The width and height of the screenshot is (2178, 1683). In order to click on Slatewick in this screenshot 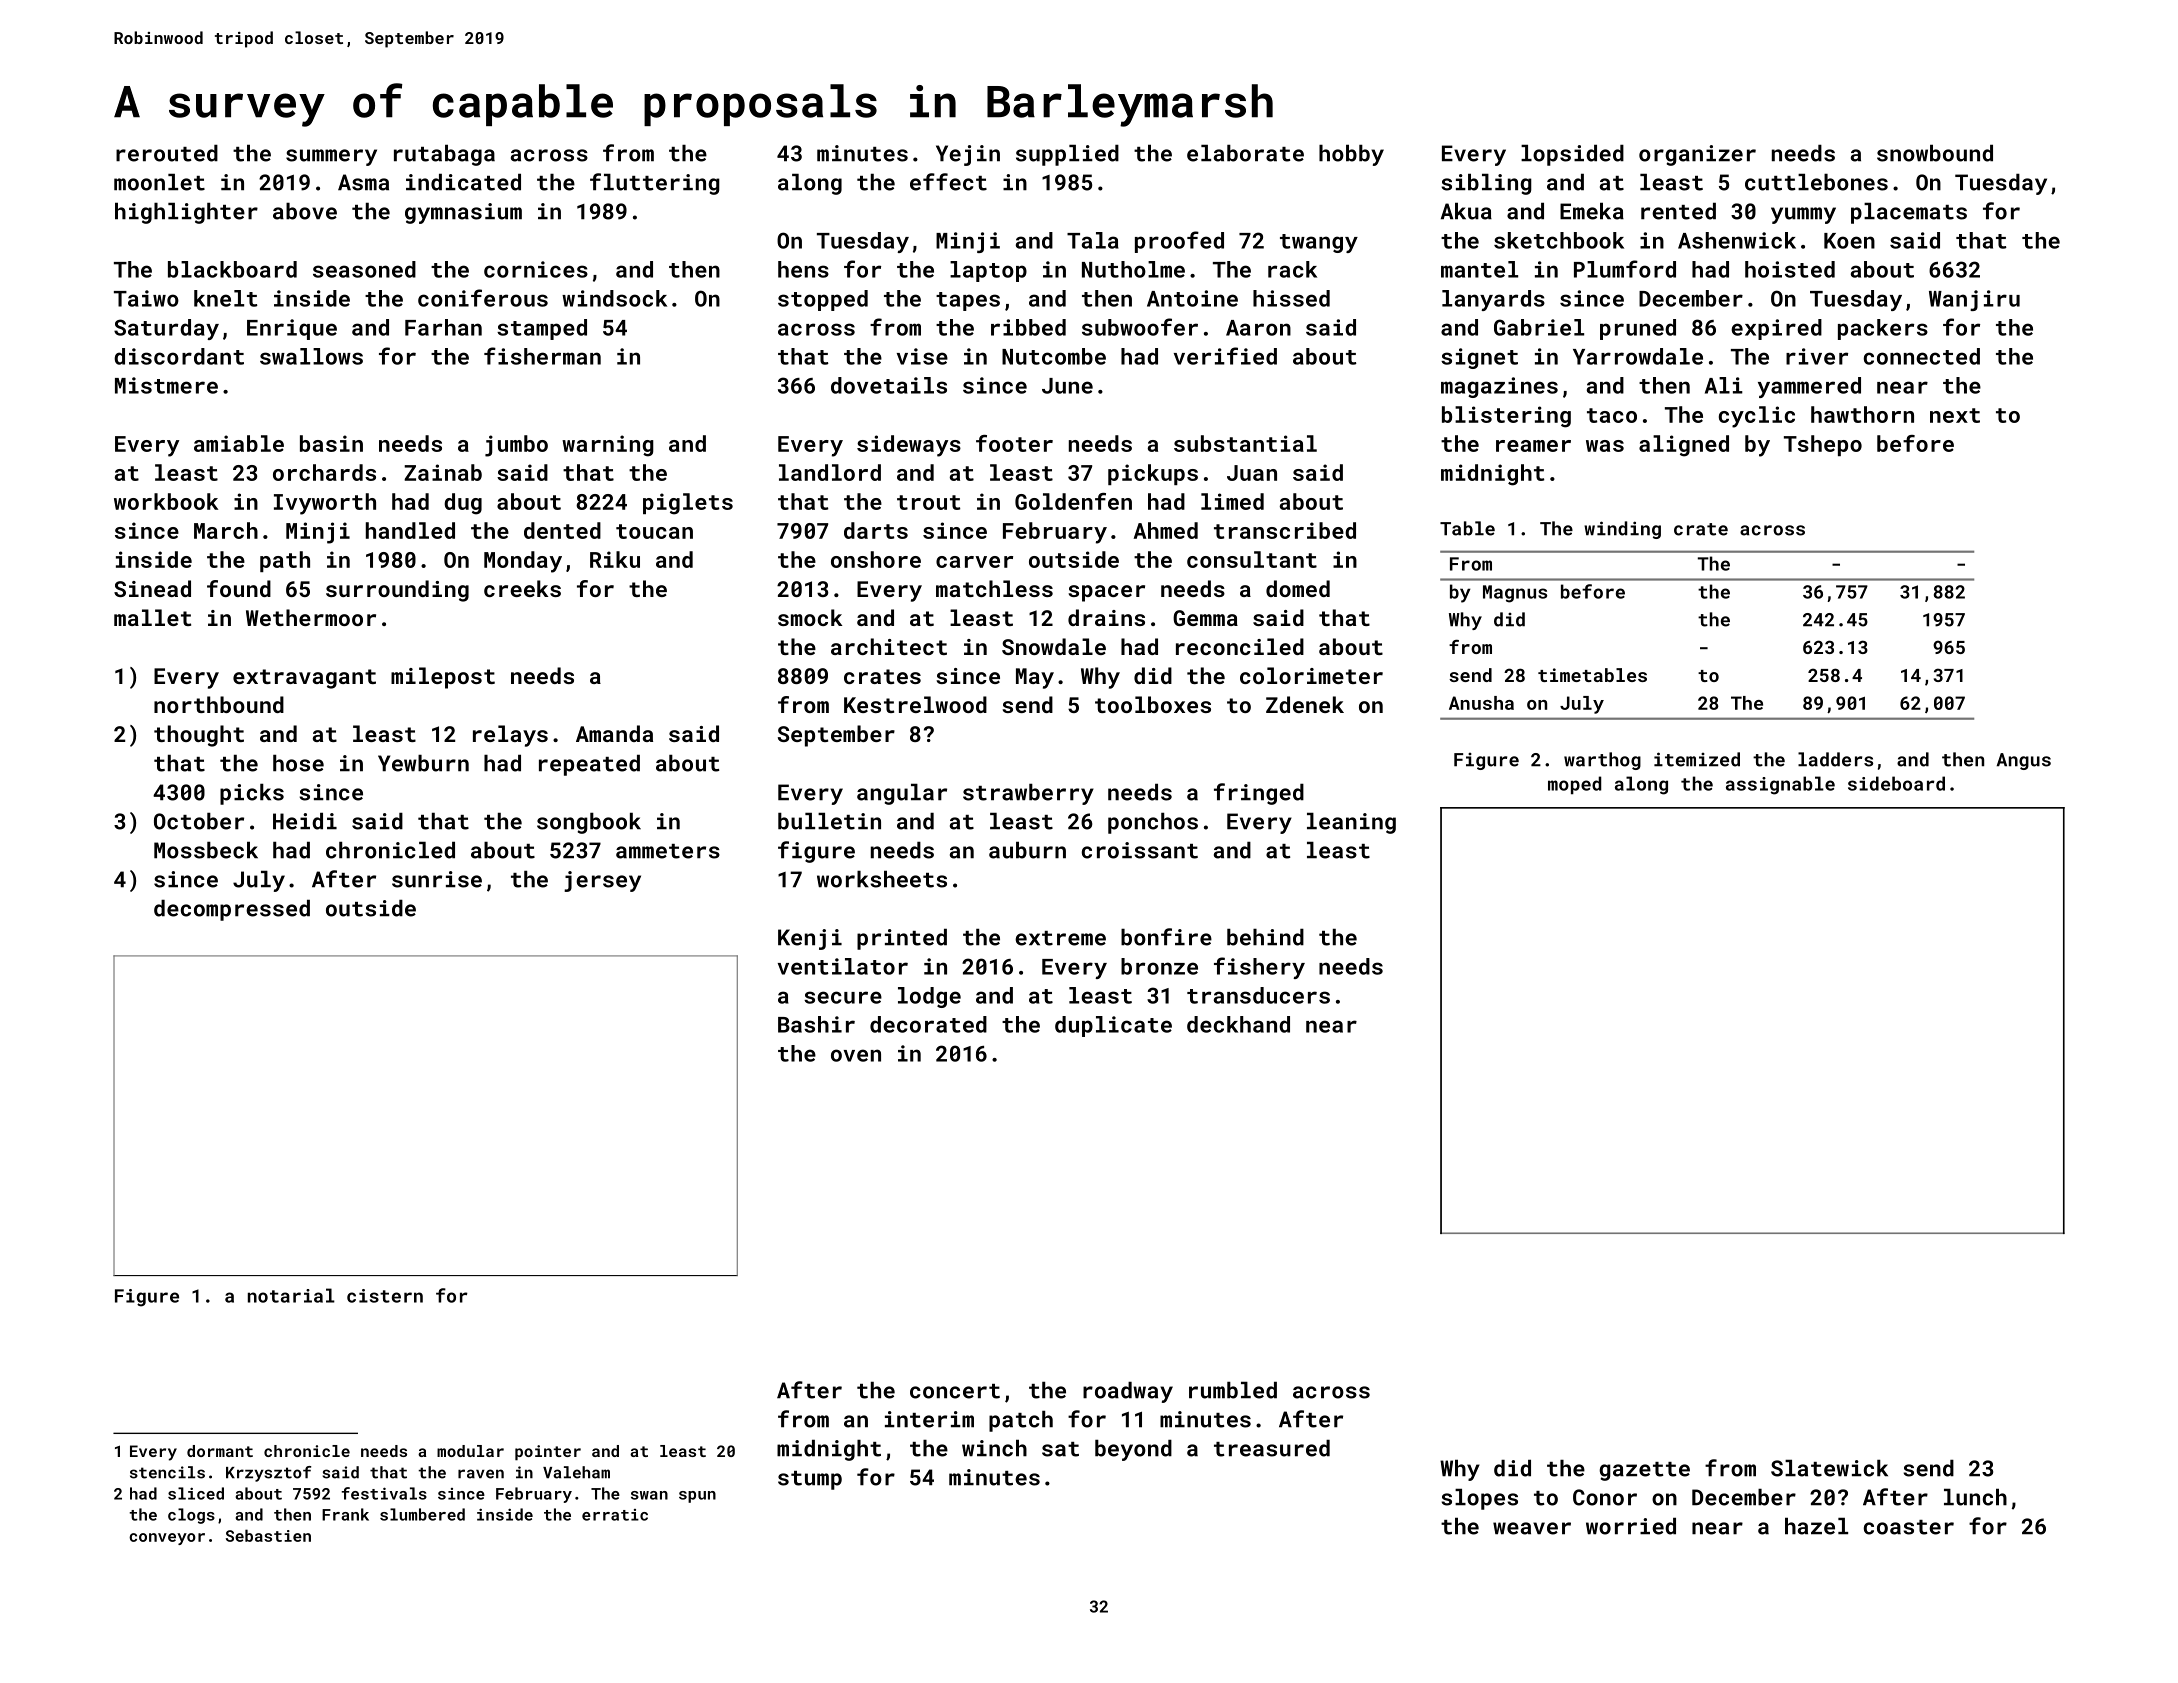, I will do `click(1829, 1468)`.
